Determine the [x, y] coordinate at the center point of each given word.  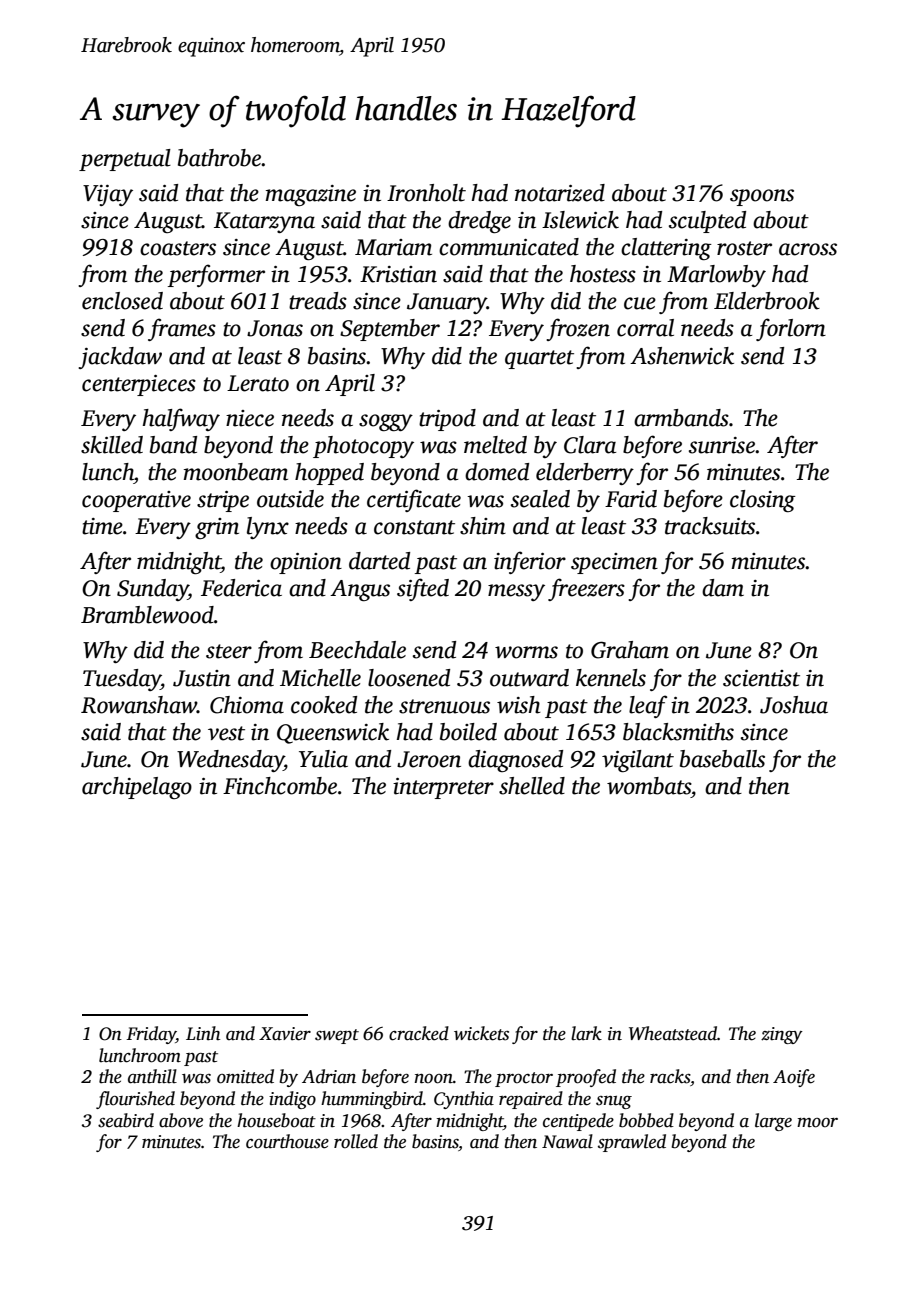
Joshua [794, 705]
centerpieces [139, 385]
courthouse [287, 1141]
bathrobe [220, 158]
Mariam [393, 247]
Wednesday [230, 761]
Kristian [398, 274]
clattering [666, 249]
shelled [532, 786]
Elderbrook [767, 301]
